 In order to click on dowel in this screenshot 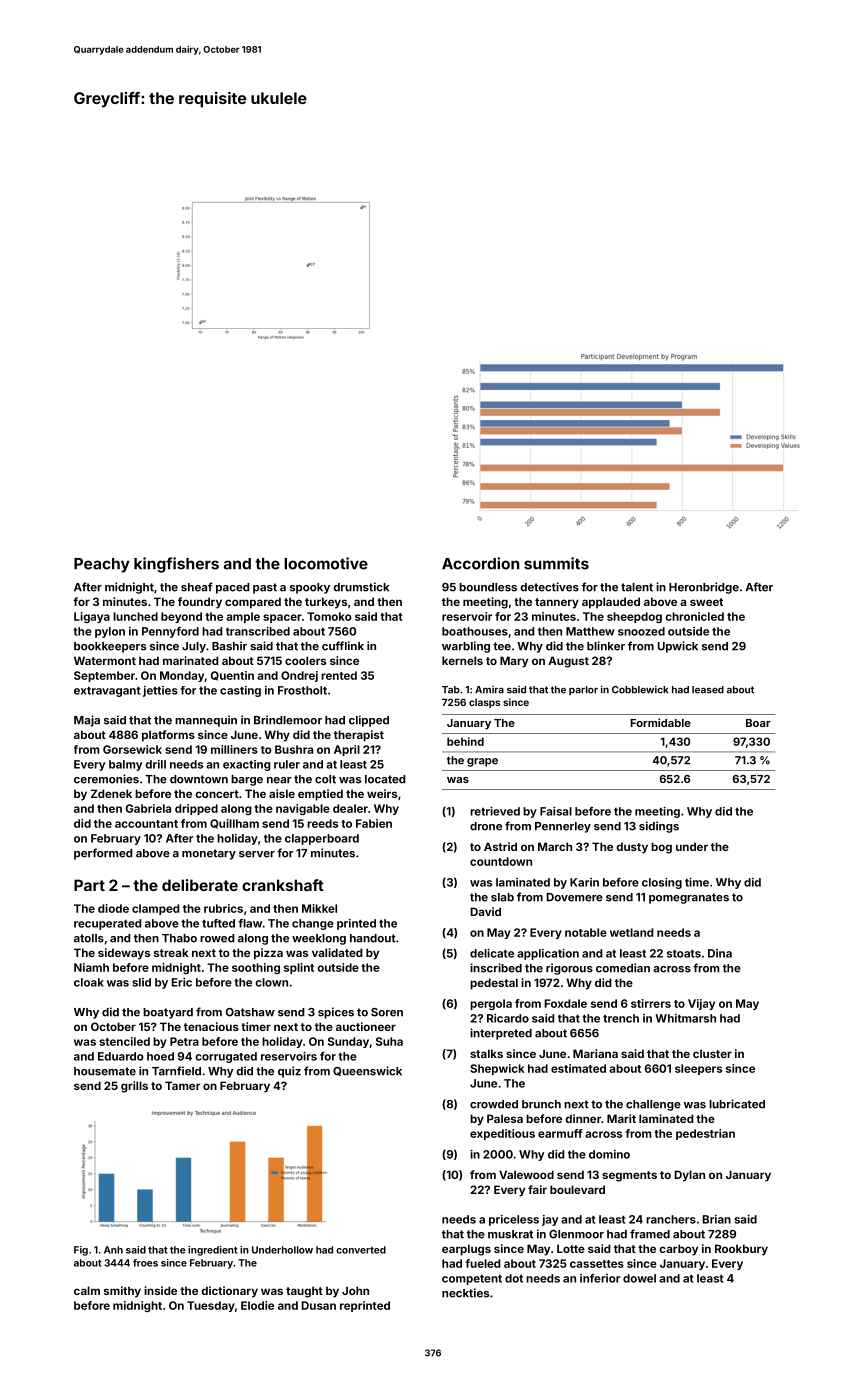, I will do `click(639, 1278)`.
